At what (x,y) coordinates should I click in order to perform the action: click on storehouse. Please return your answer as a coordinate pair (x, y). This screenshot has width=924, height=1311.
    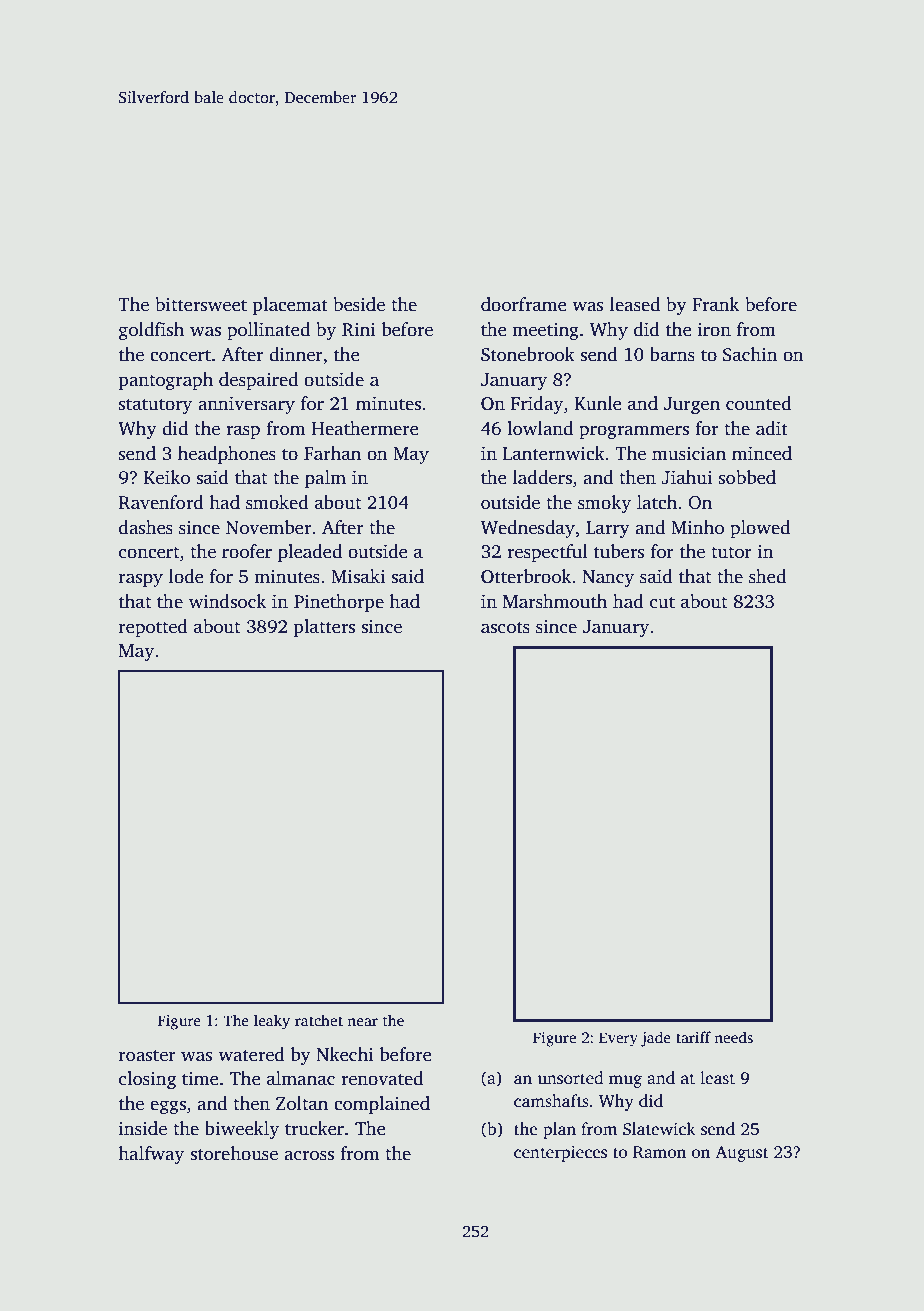
    Looking at the image, I should click on (234, 1153).
